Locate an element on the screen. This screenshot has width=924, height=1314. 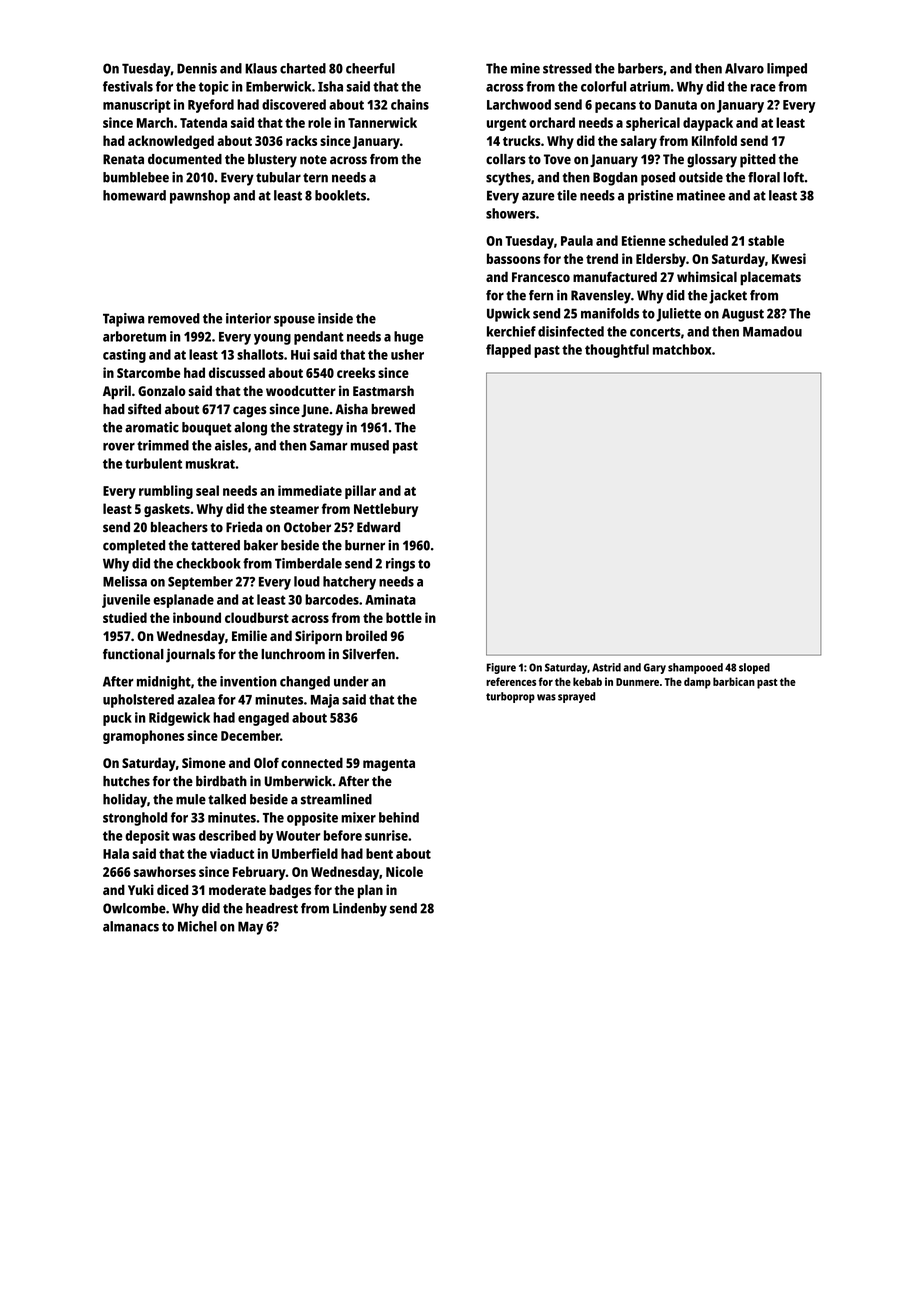
talked is located at coordinates (227, 799).
